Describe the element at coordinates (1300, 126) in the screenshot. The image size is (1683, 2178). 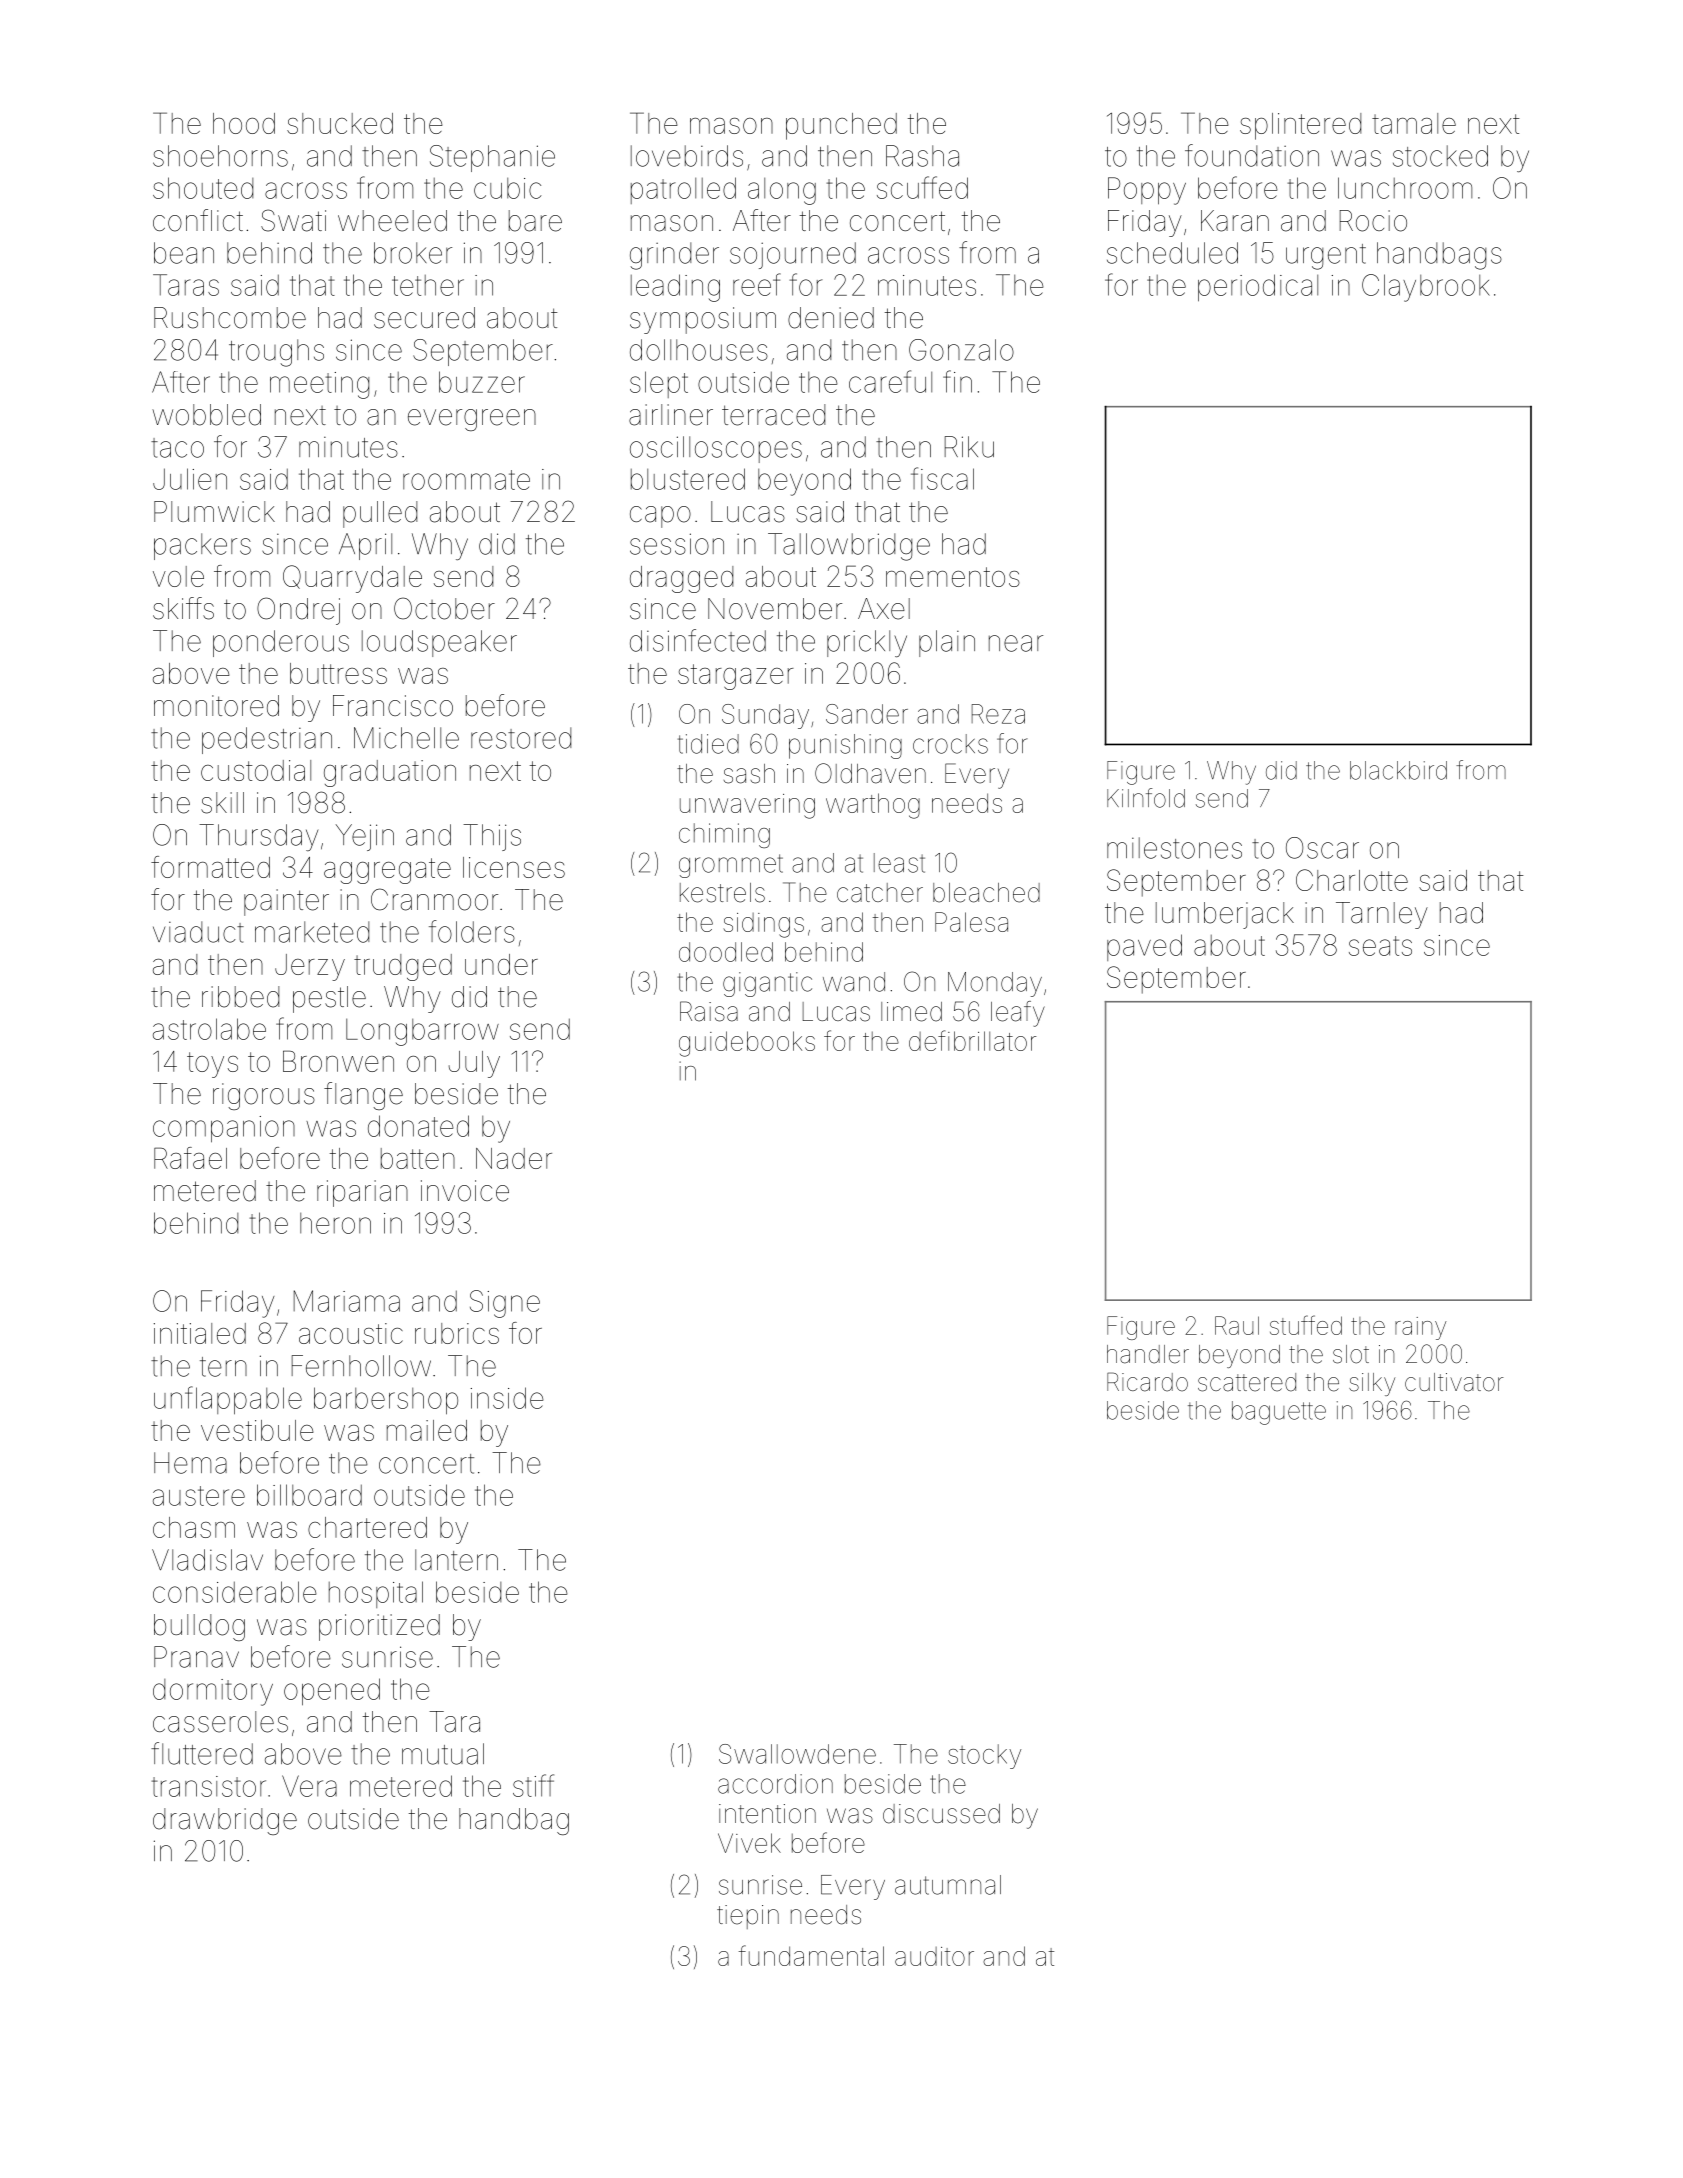
I see `splintered` at that location.
